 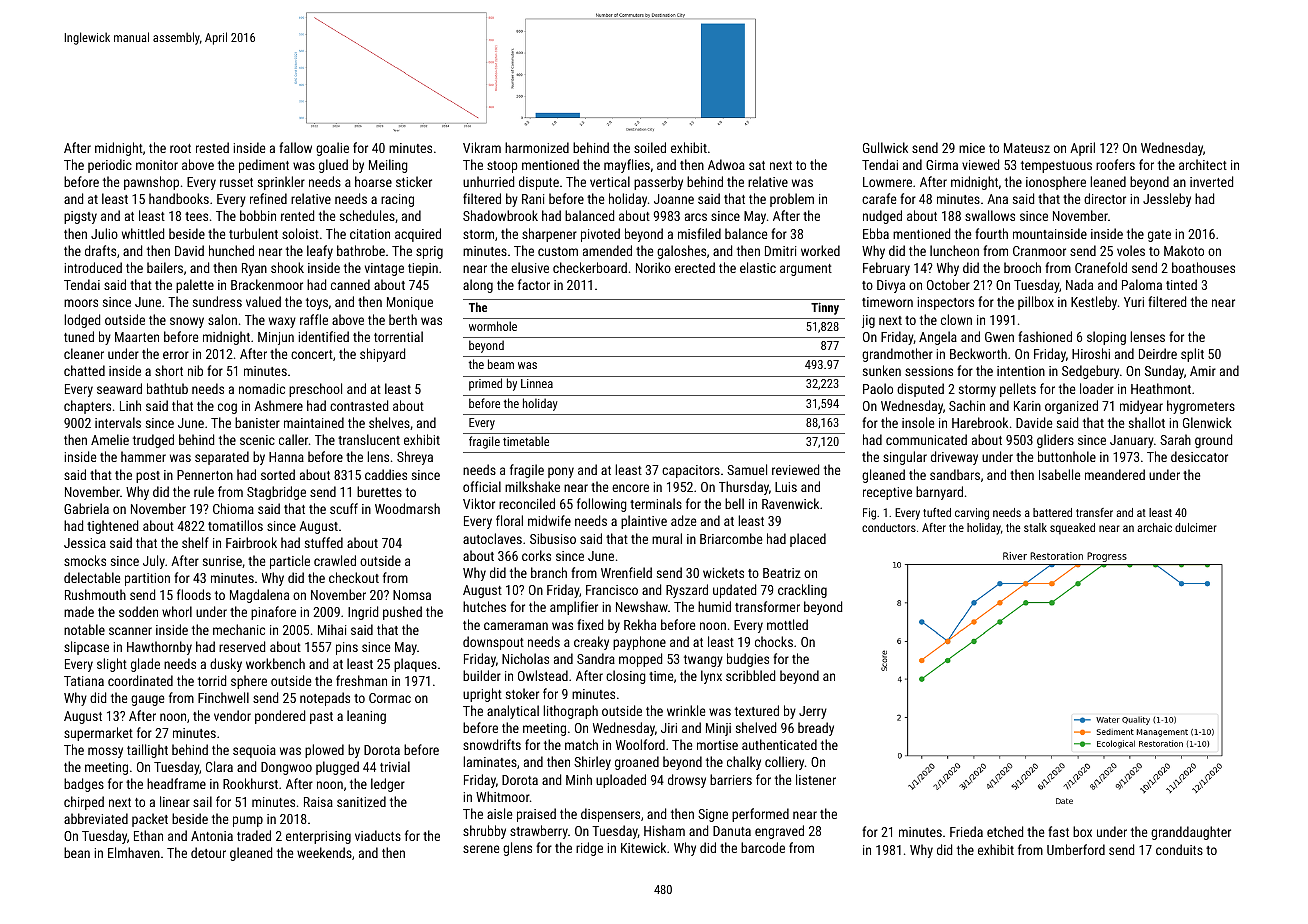 What do you see at coordinates (813, 712) in the screenshot?
I see `Jerry` at bounding box center [813, 712].
